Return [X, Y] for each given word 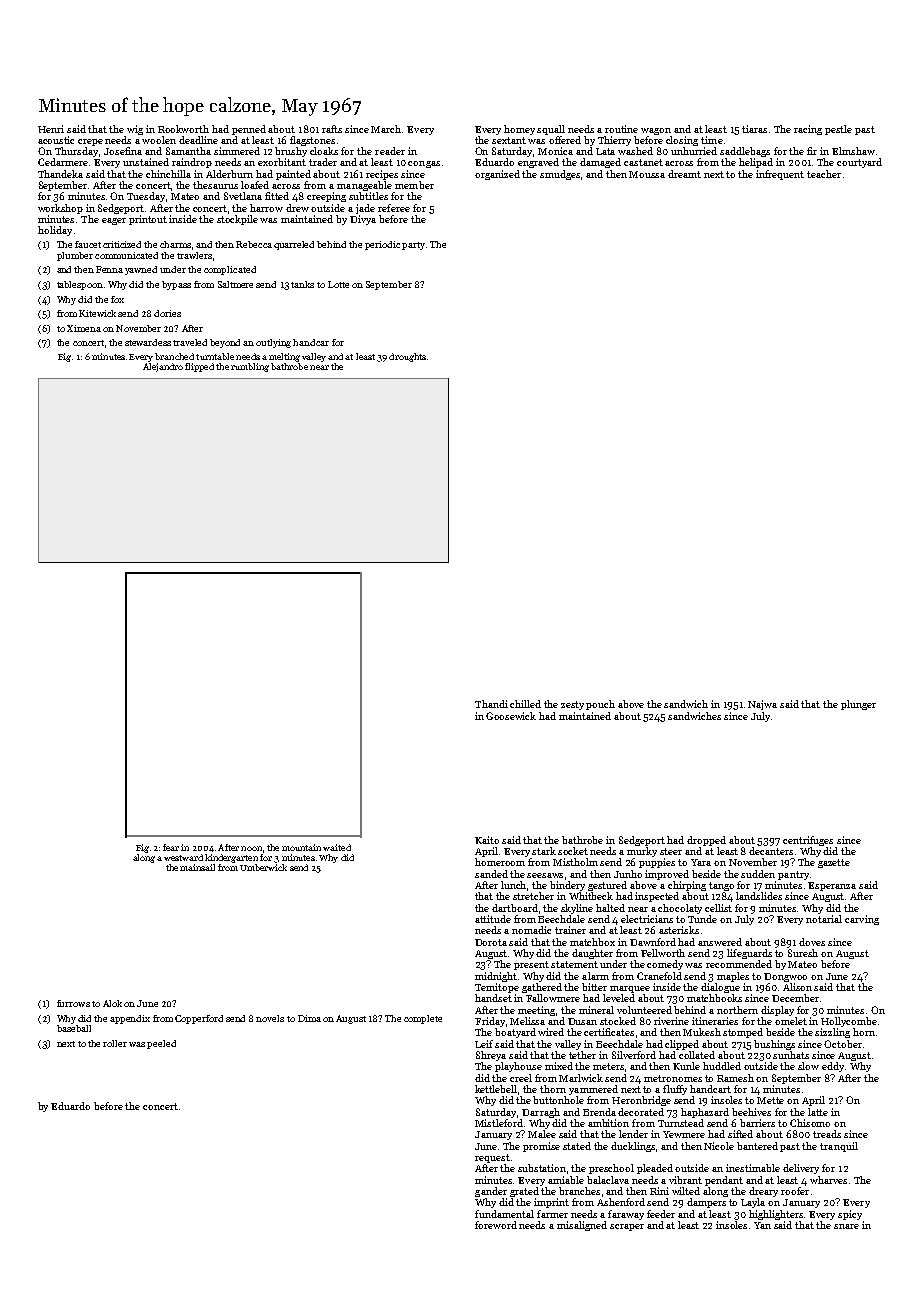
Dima [309, 1018]
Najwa [762, 705]
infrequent [780, 175]
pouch [600, 705]
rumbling [250, 367]
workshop [60, 209]
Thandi [491, 704]
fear [171, 847]
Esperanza [832, 886]
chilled [525, 704]
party [413, 246]
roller [115, 1043]
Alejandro [163, 367]
